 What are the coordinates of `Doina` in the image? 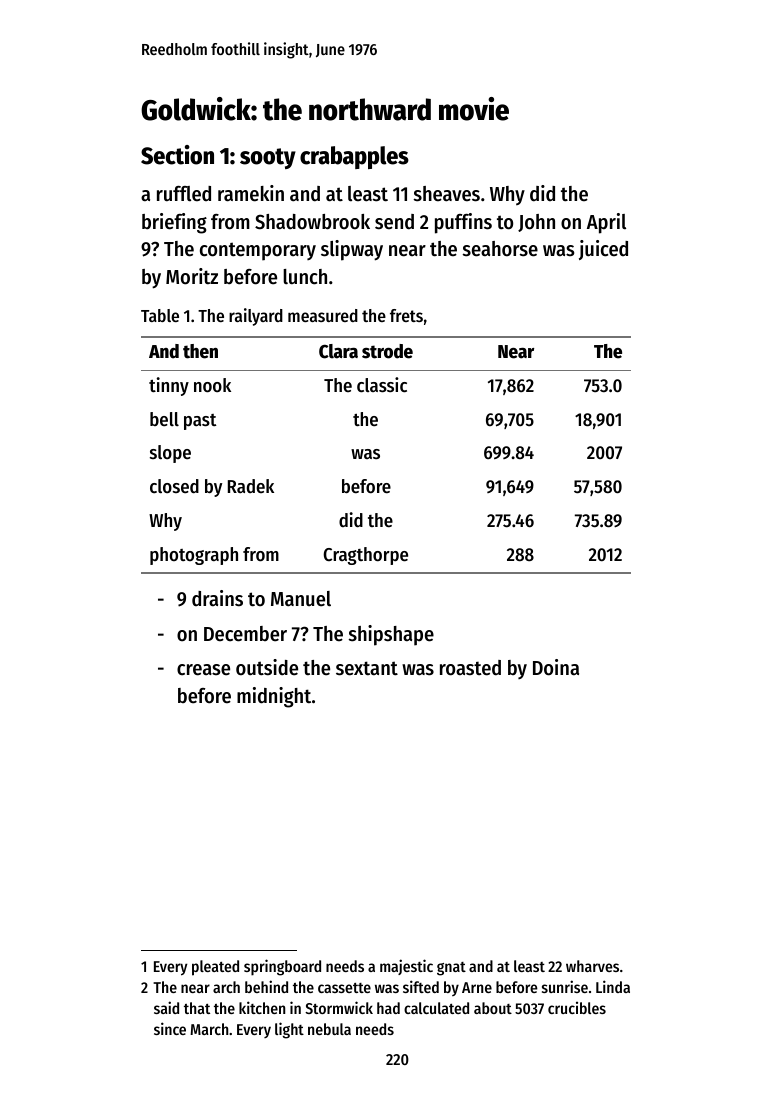 It's located at (556, 667).
